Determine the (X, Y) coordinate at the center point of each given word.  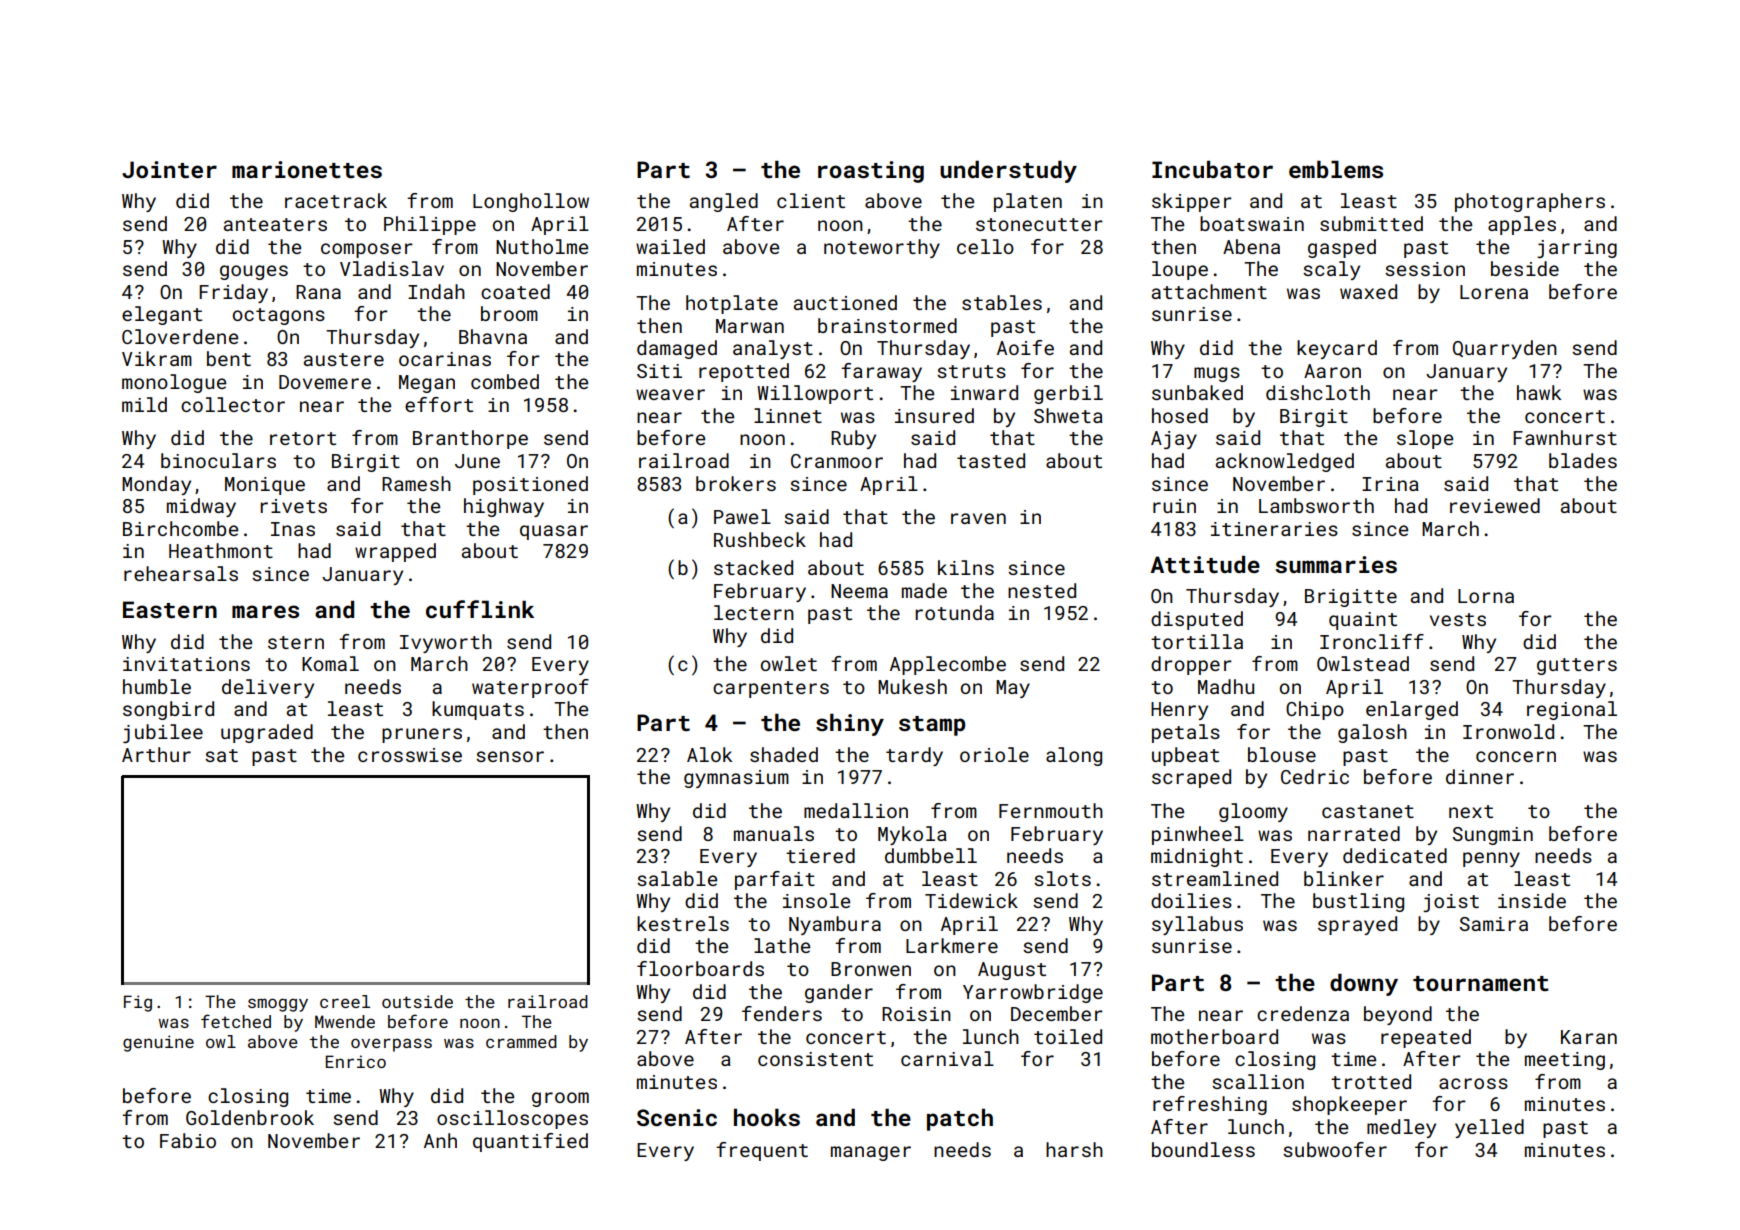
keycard (1337, 349)
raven (978, 518)
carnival (947, 1058)
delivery (268, 688)
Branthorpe (470, 439)
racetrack (336, 200)
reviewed (1495, 505)
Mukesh (912, 686)
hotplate (732, 304)
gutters (1577, 666)
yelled (1489, 1128)
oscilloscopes (512, 1119)
